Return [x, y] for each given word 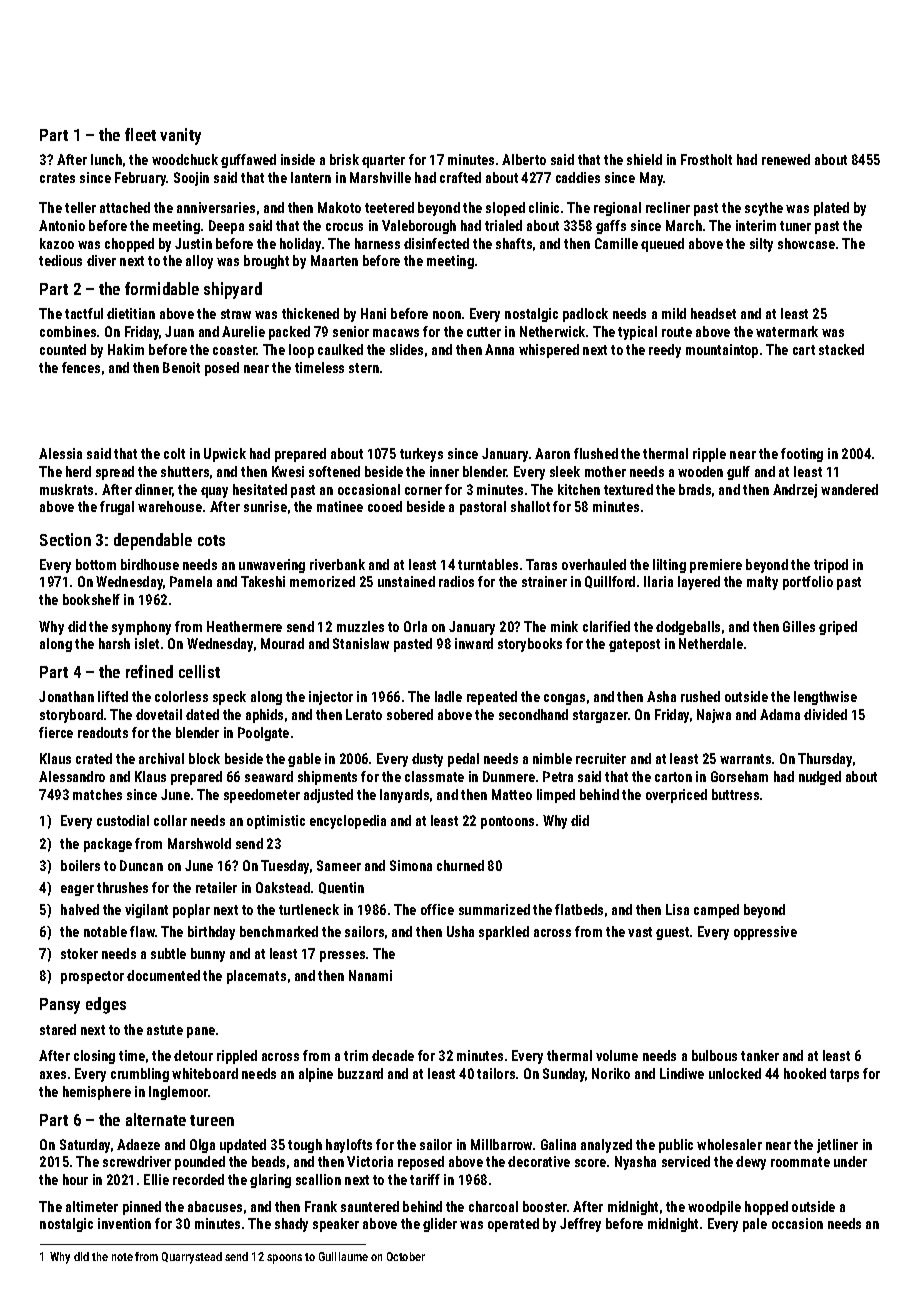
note [122, 1257]
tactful [84, 313]
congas [564, 699]
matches [97, 794]
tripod [831, 566]
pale [755, 1225]
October [406, 1256]
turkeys [421, 455]
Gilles [799, 626]
